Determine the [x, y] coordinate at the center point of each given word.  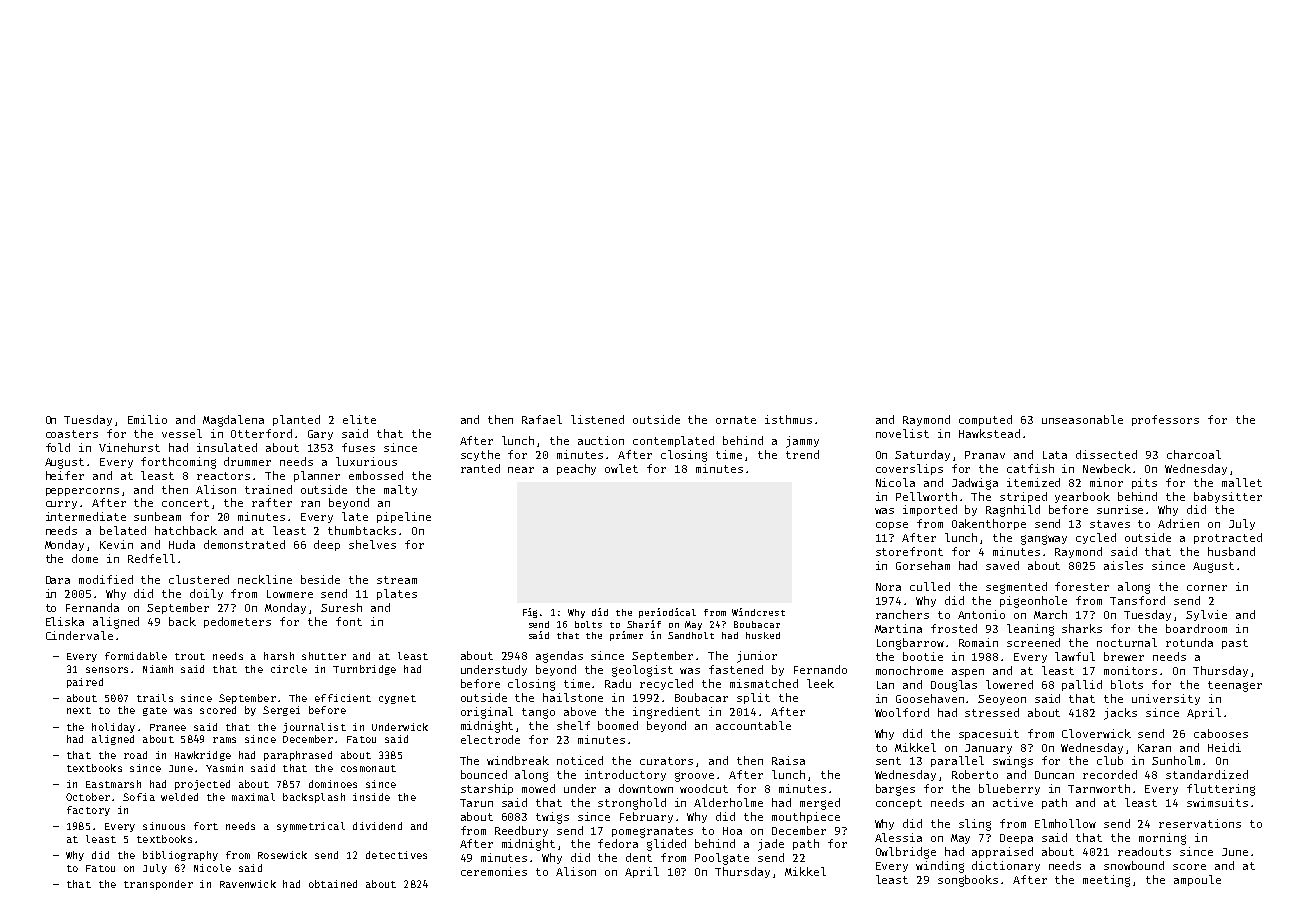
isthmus [788, 419]
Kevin [116, 544]
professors [1165, 420]
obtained [333, 884]
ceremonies [494, 871]
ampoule [1197, 880]
